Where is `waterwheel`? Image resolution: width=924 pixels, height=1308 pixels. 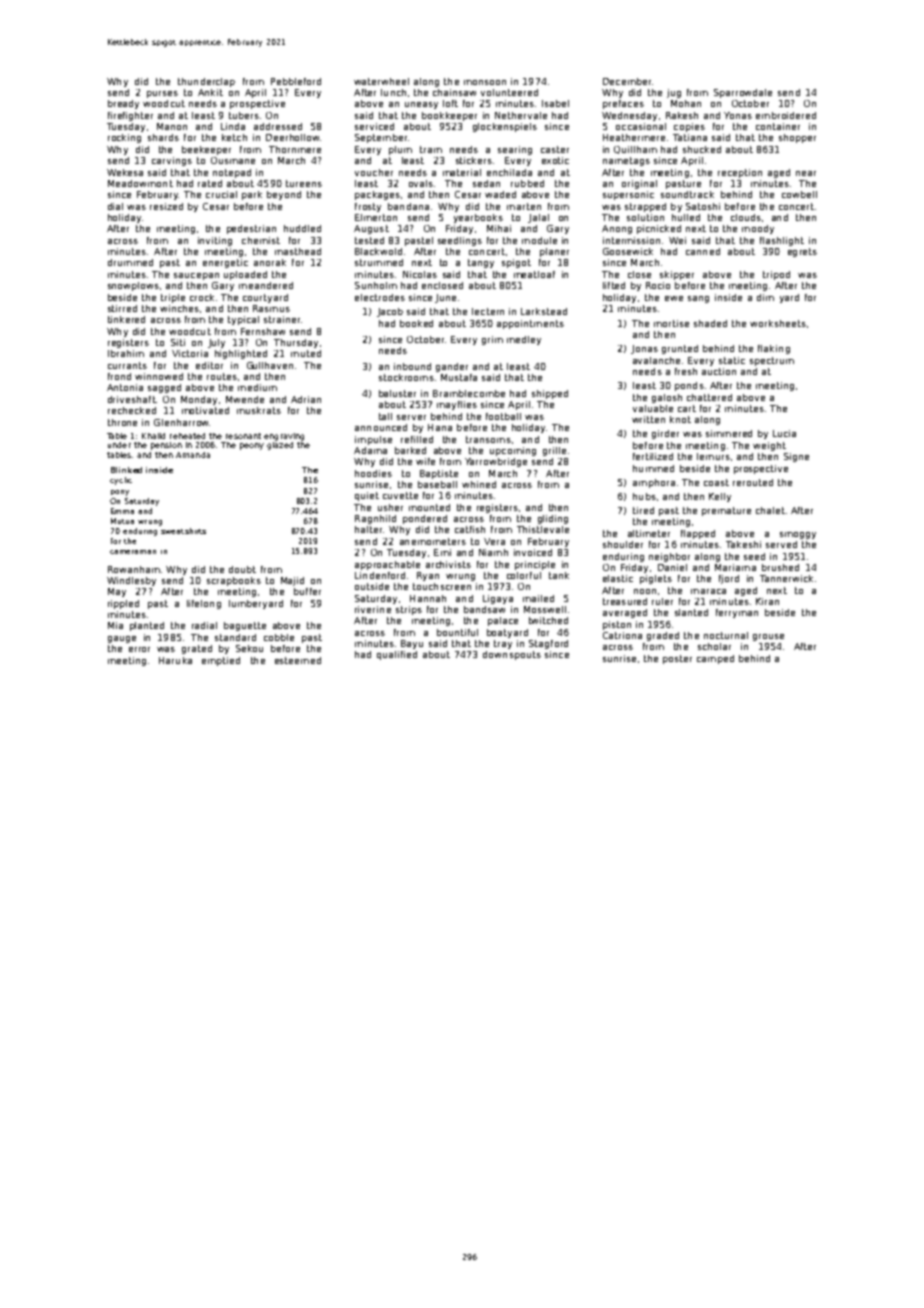
waterwheel is located at coordinates (381, 81).
